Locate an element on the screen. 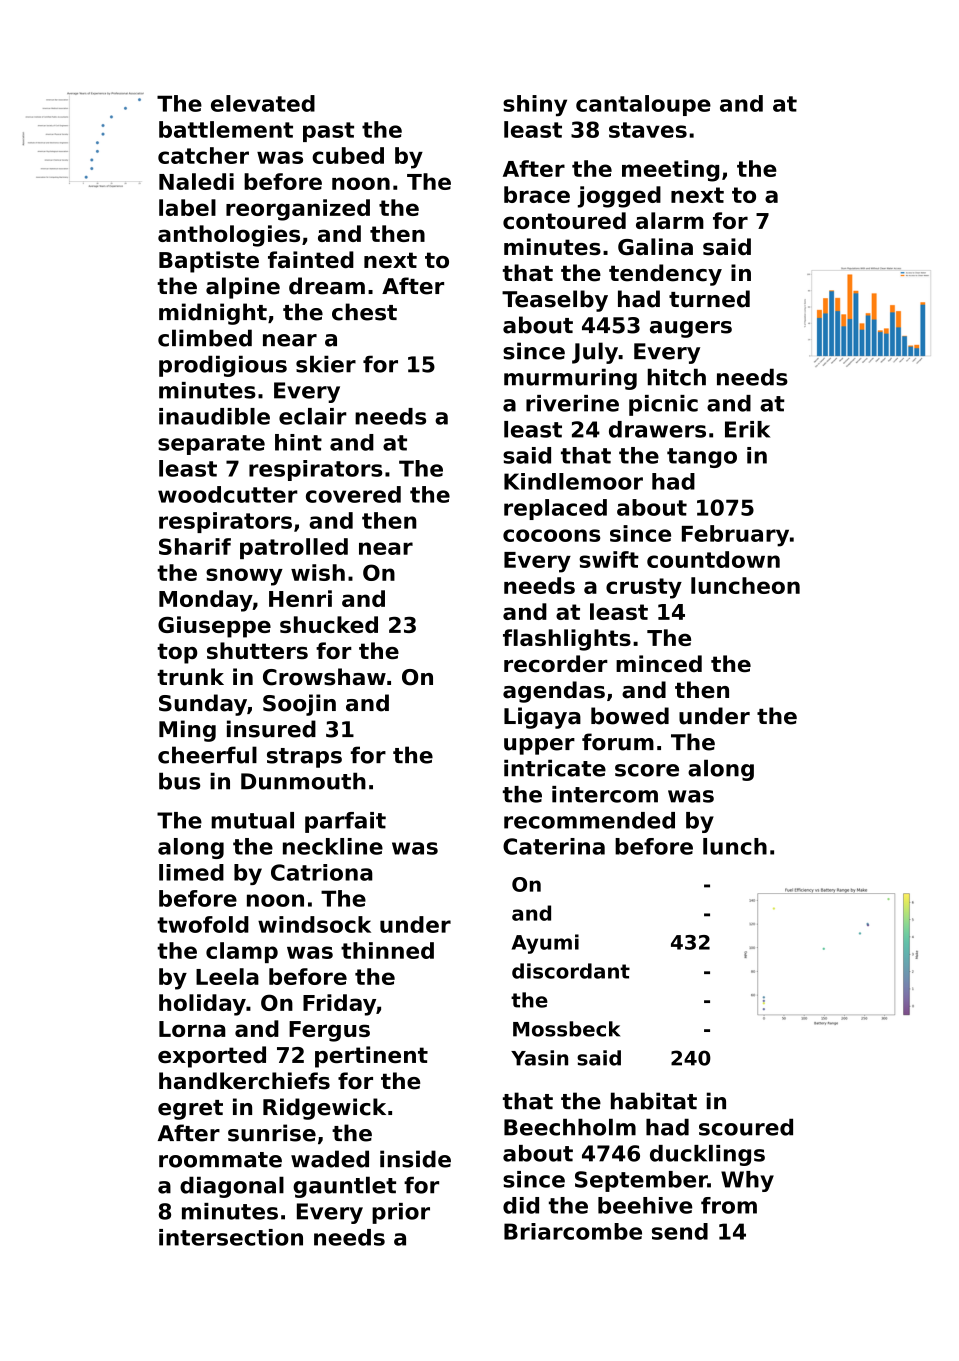 This screenshot has width=959, height=1361. holiday is located at coordinates (202, 1005).
